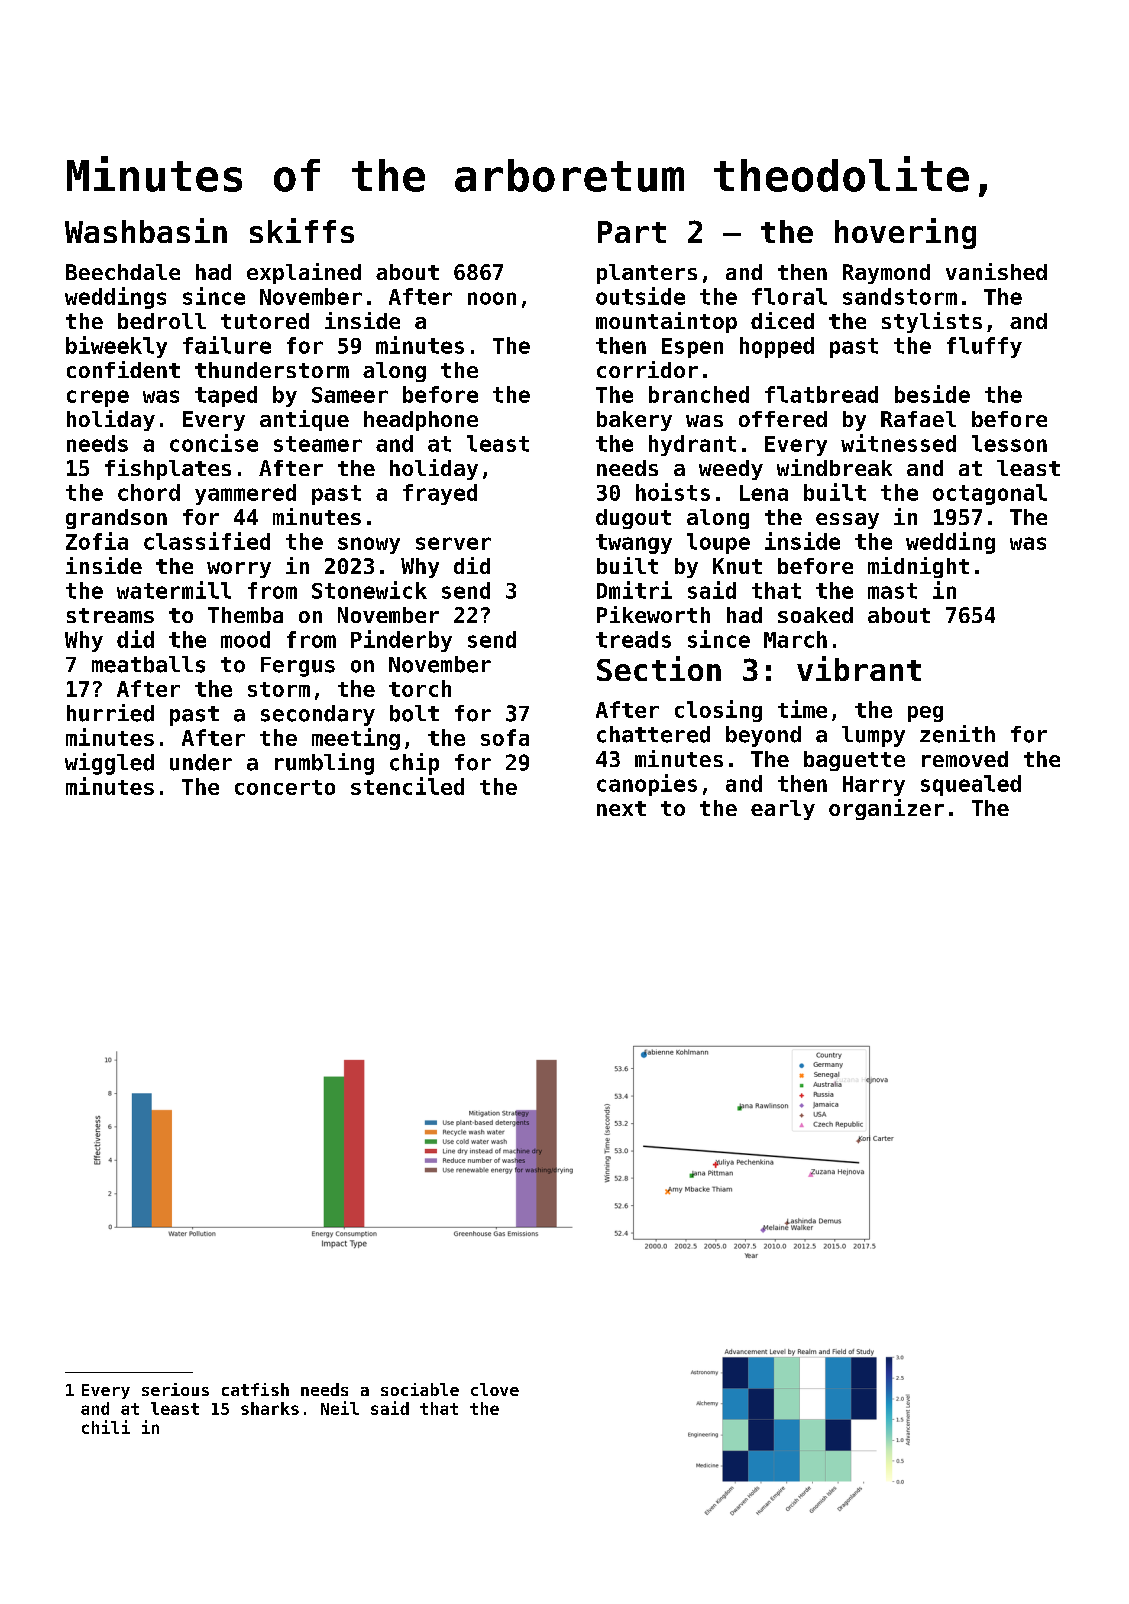 This image has height=1604, width=1129. What do you see at coordinates (255, 1389) in the image?
I see `catfish` at bounding box center [255, 1389].
